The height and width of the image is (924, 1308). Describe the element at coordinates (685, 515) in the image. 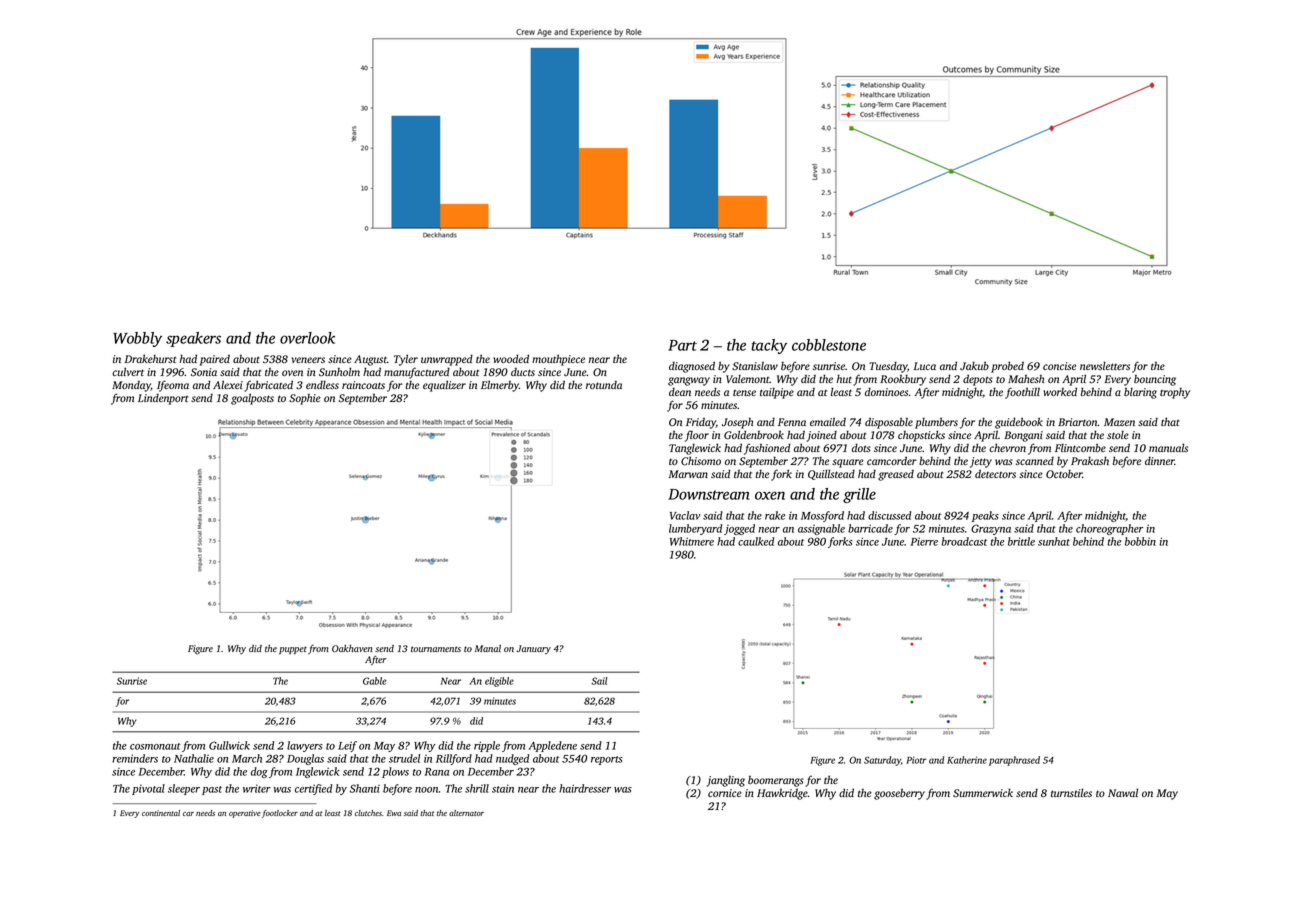

I see `Vaclav` at that location.
